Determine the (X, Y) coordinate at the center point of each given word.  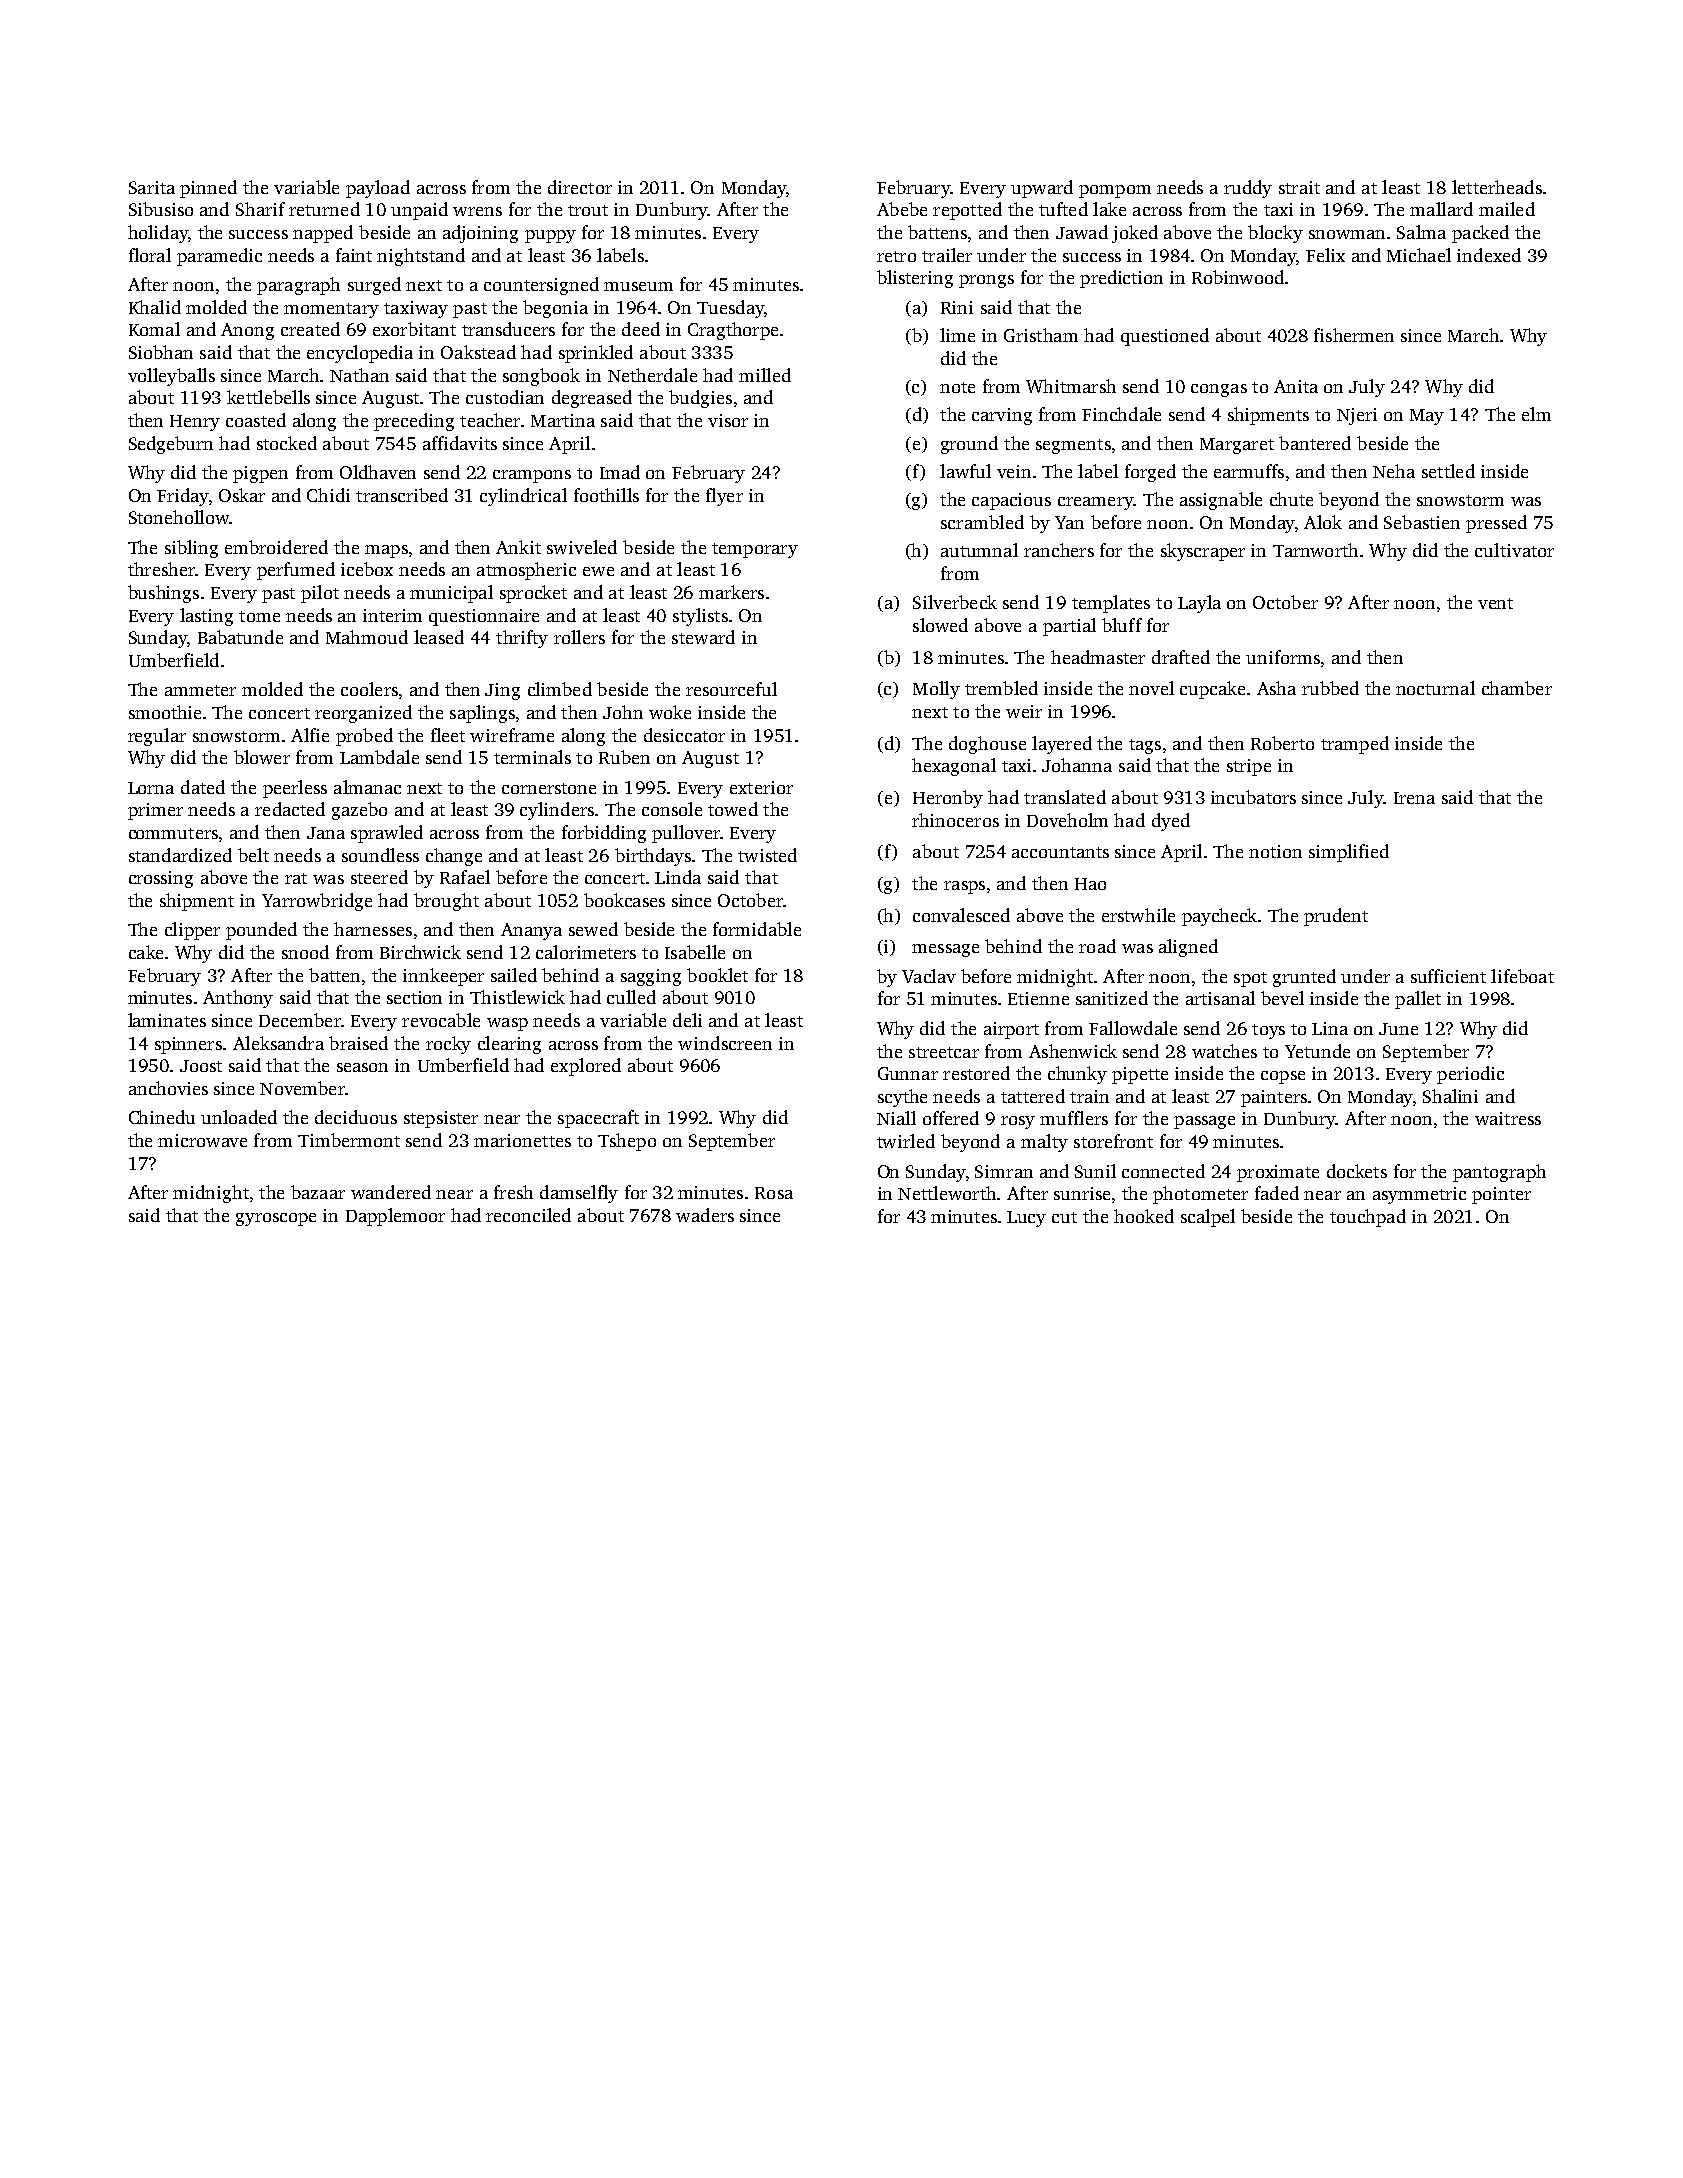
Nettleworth (947, 1193)
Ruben (624, 757)
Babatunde (240, 637)
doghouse (987, 745)
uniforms (1283, 657)
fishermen (1354, 335)
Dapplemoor (395, 1217)
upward (1042, 189)
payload (378, 189)
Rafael (465, 877)
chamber (1517, 688)
